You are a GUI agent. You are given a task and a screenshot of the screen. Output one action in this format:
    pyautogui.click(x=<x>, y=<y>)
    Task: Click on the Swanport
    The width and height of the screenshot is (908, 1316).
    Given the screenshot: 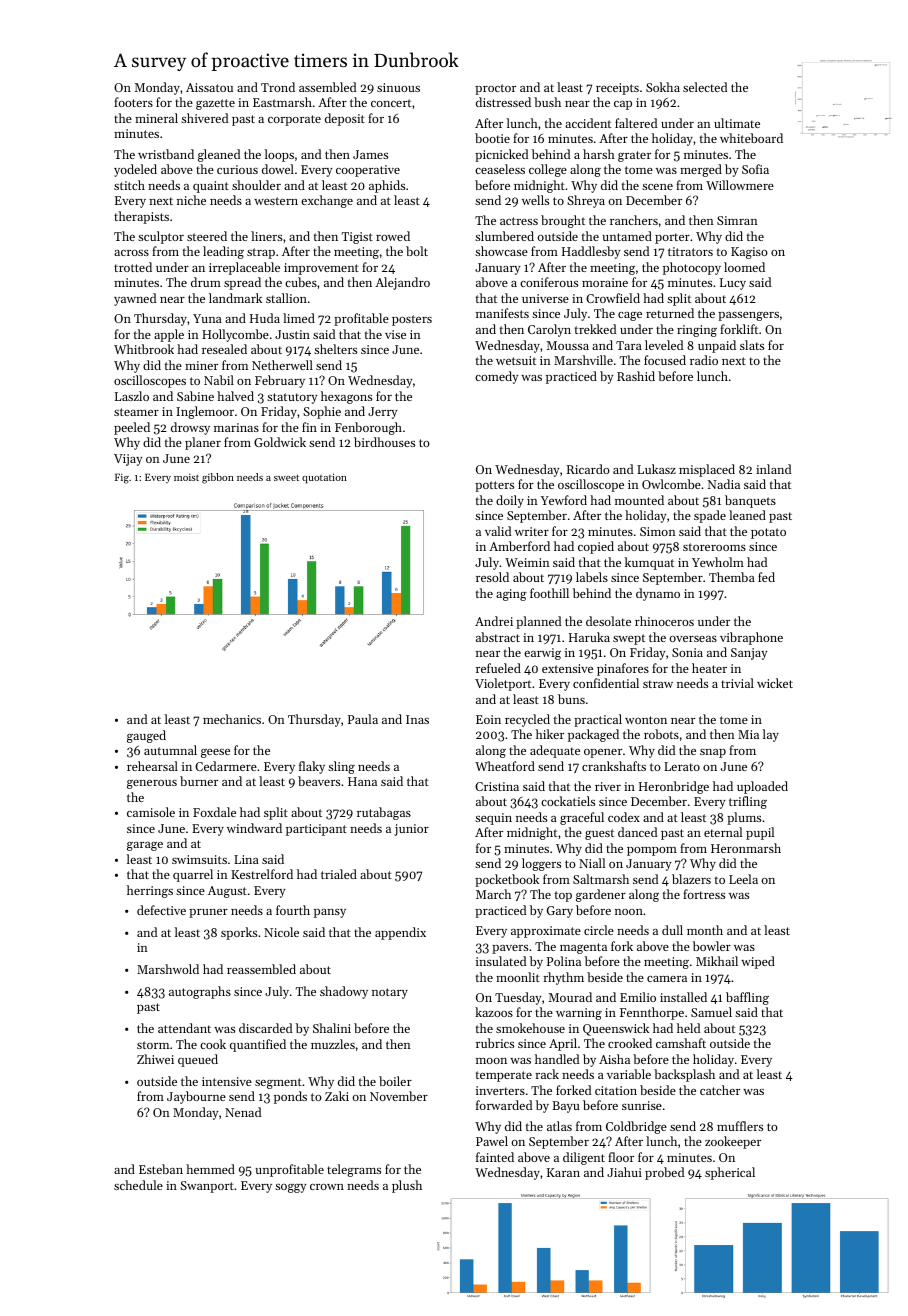 What is the action you would take?
    pyautogui.click(x=207, y=1187)
